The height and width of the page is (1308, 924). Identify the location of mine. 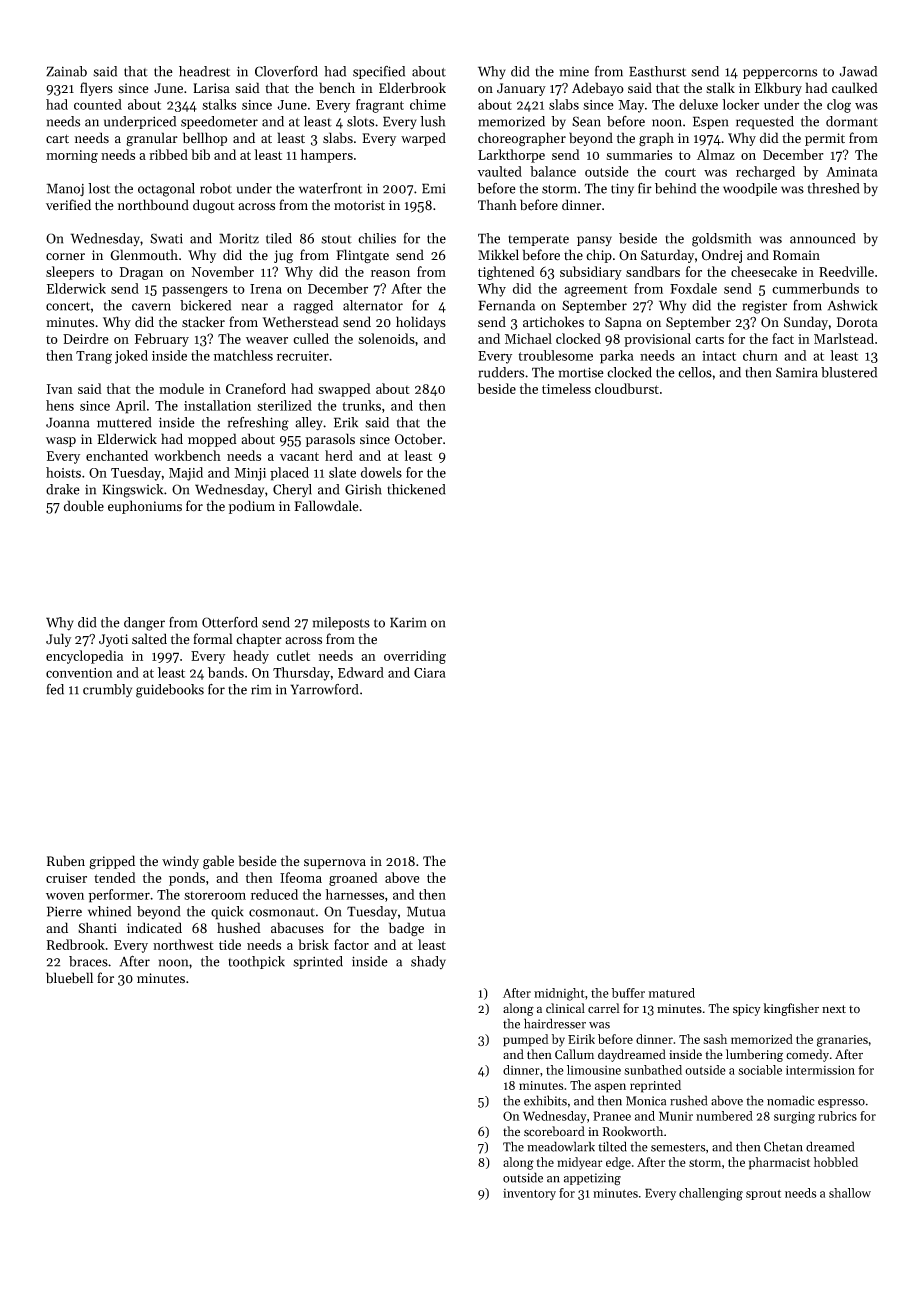
(574, 72).
